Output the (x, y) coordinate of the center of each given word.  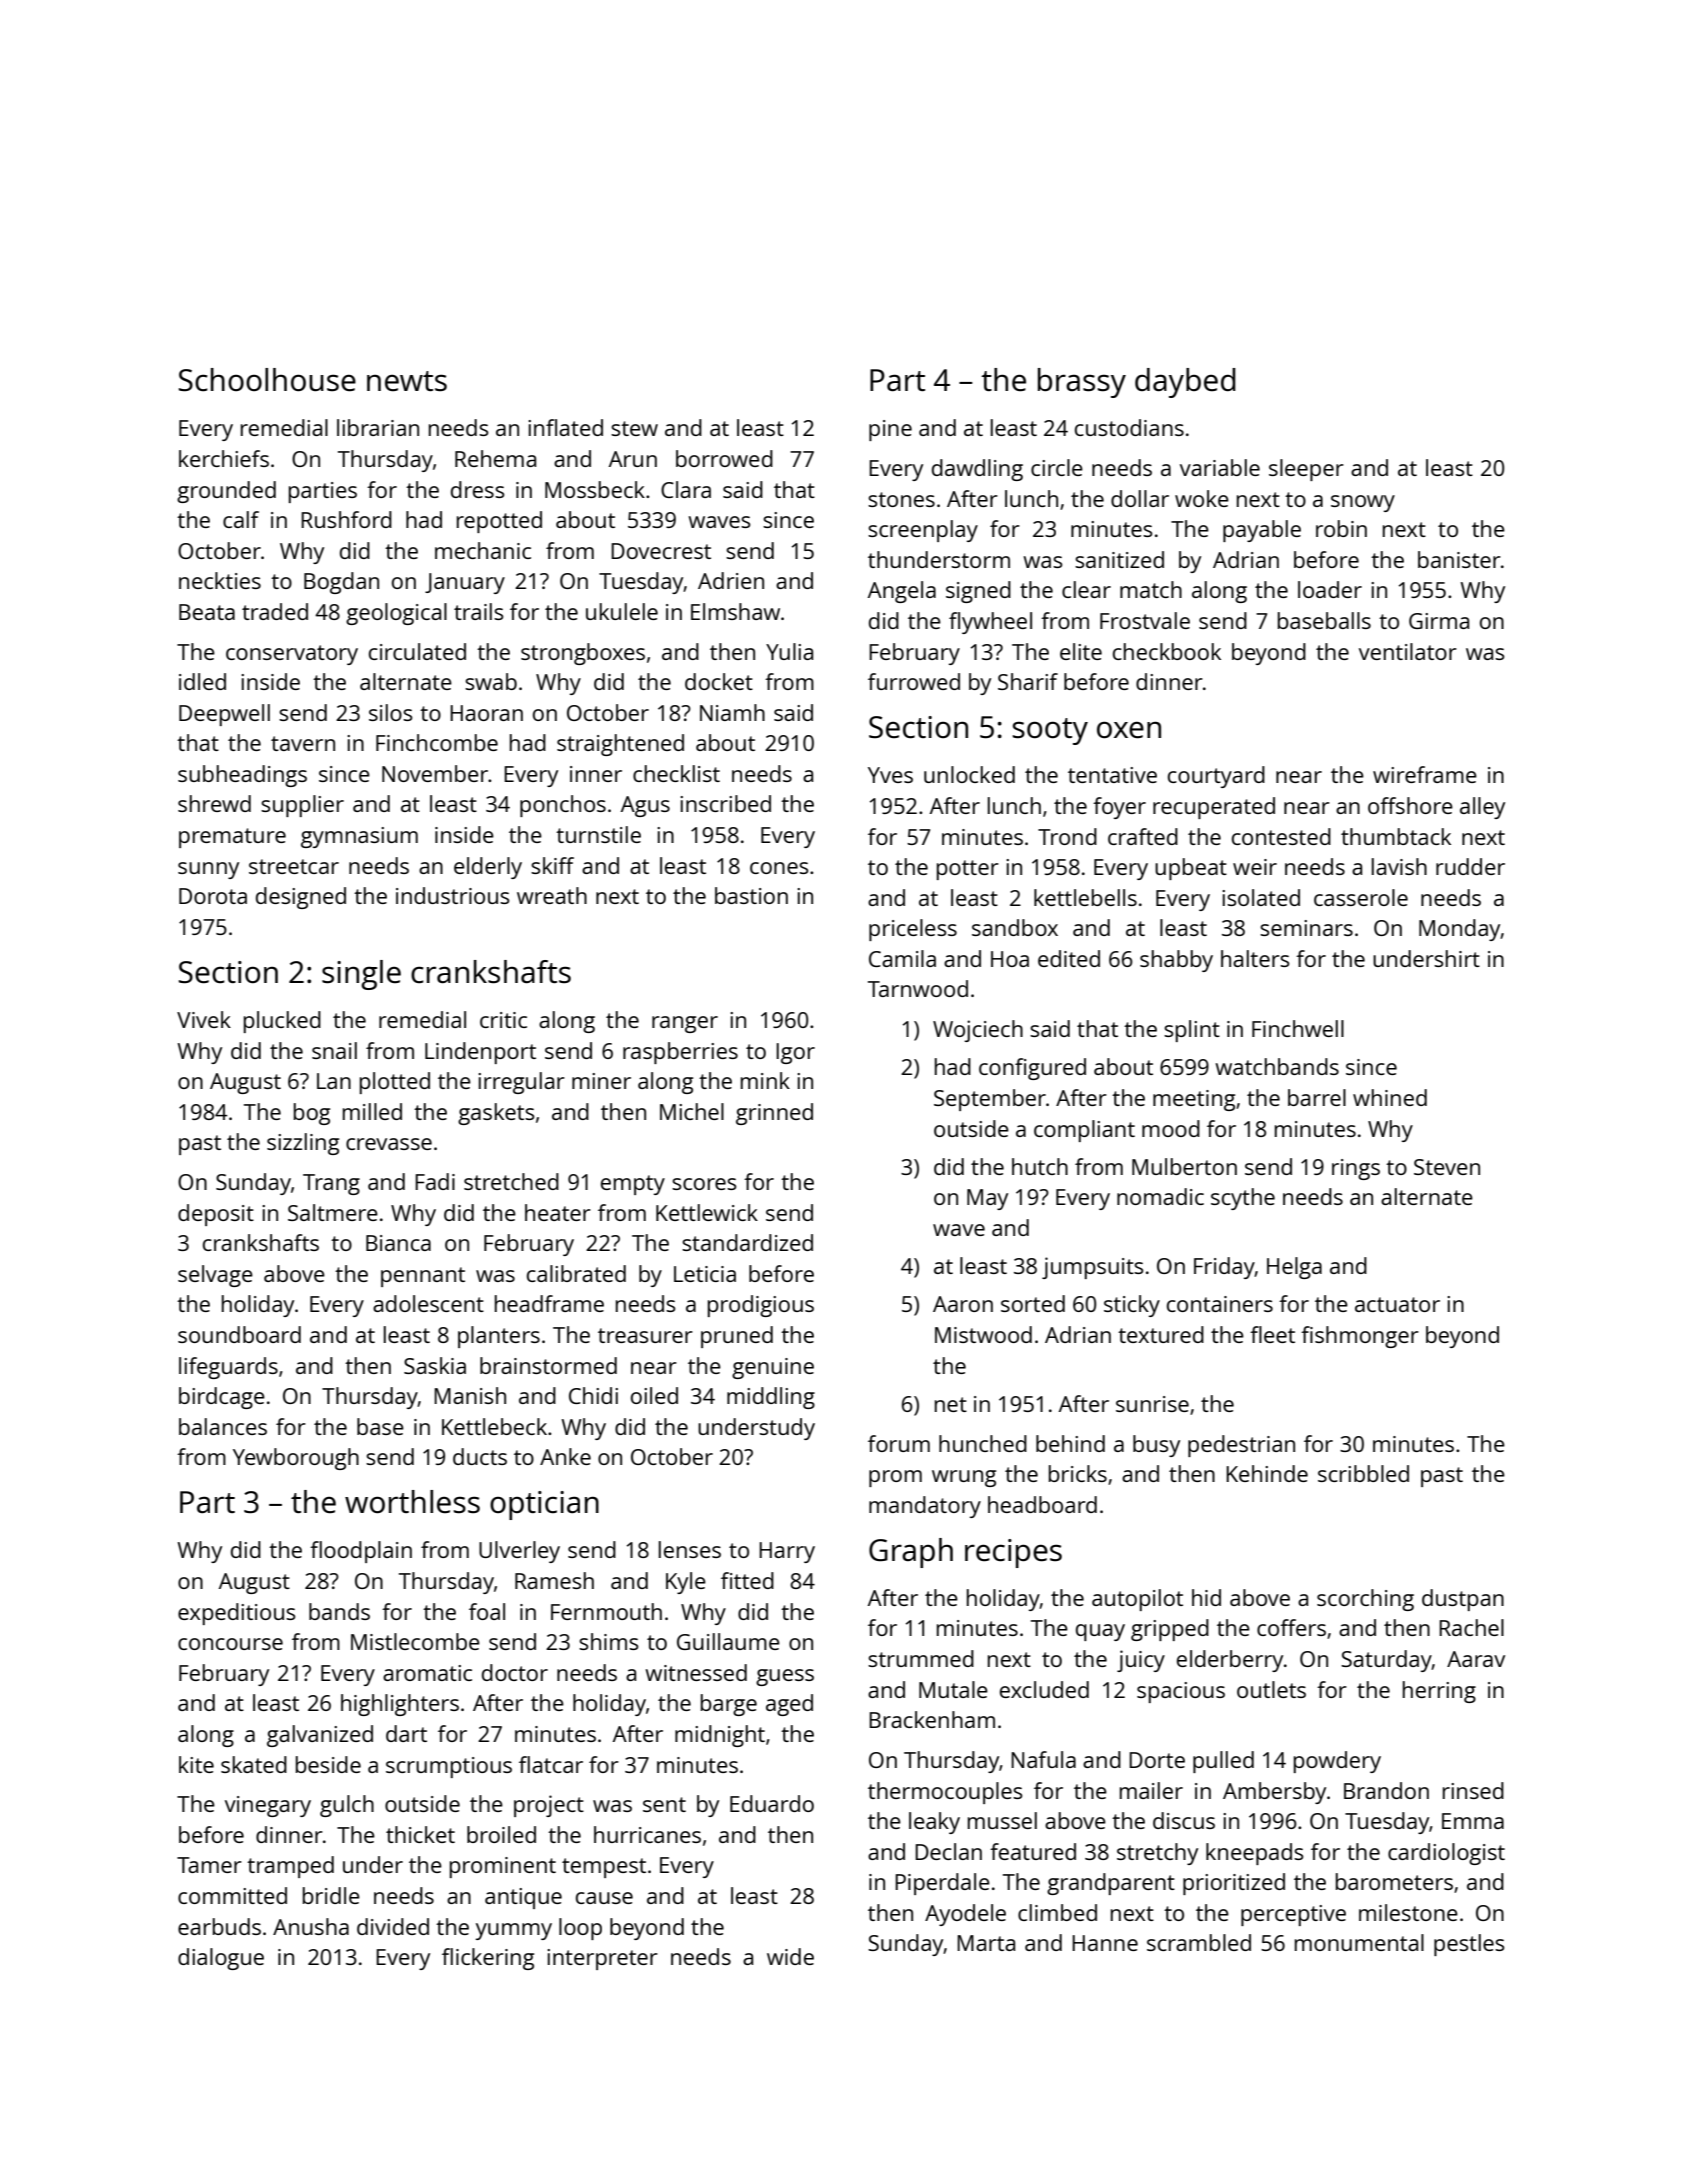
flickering (488, 1959)
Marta (986, 1943)
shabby (1176, 961)
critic (503, 1020)
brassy (1082, 383)
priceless (913, 930)
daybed (1185, 383)
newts (407, 381)
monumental (1359, 1942)
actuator (1397, 1304)
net (951, 1404)
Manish (470, 1395)
